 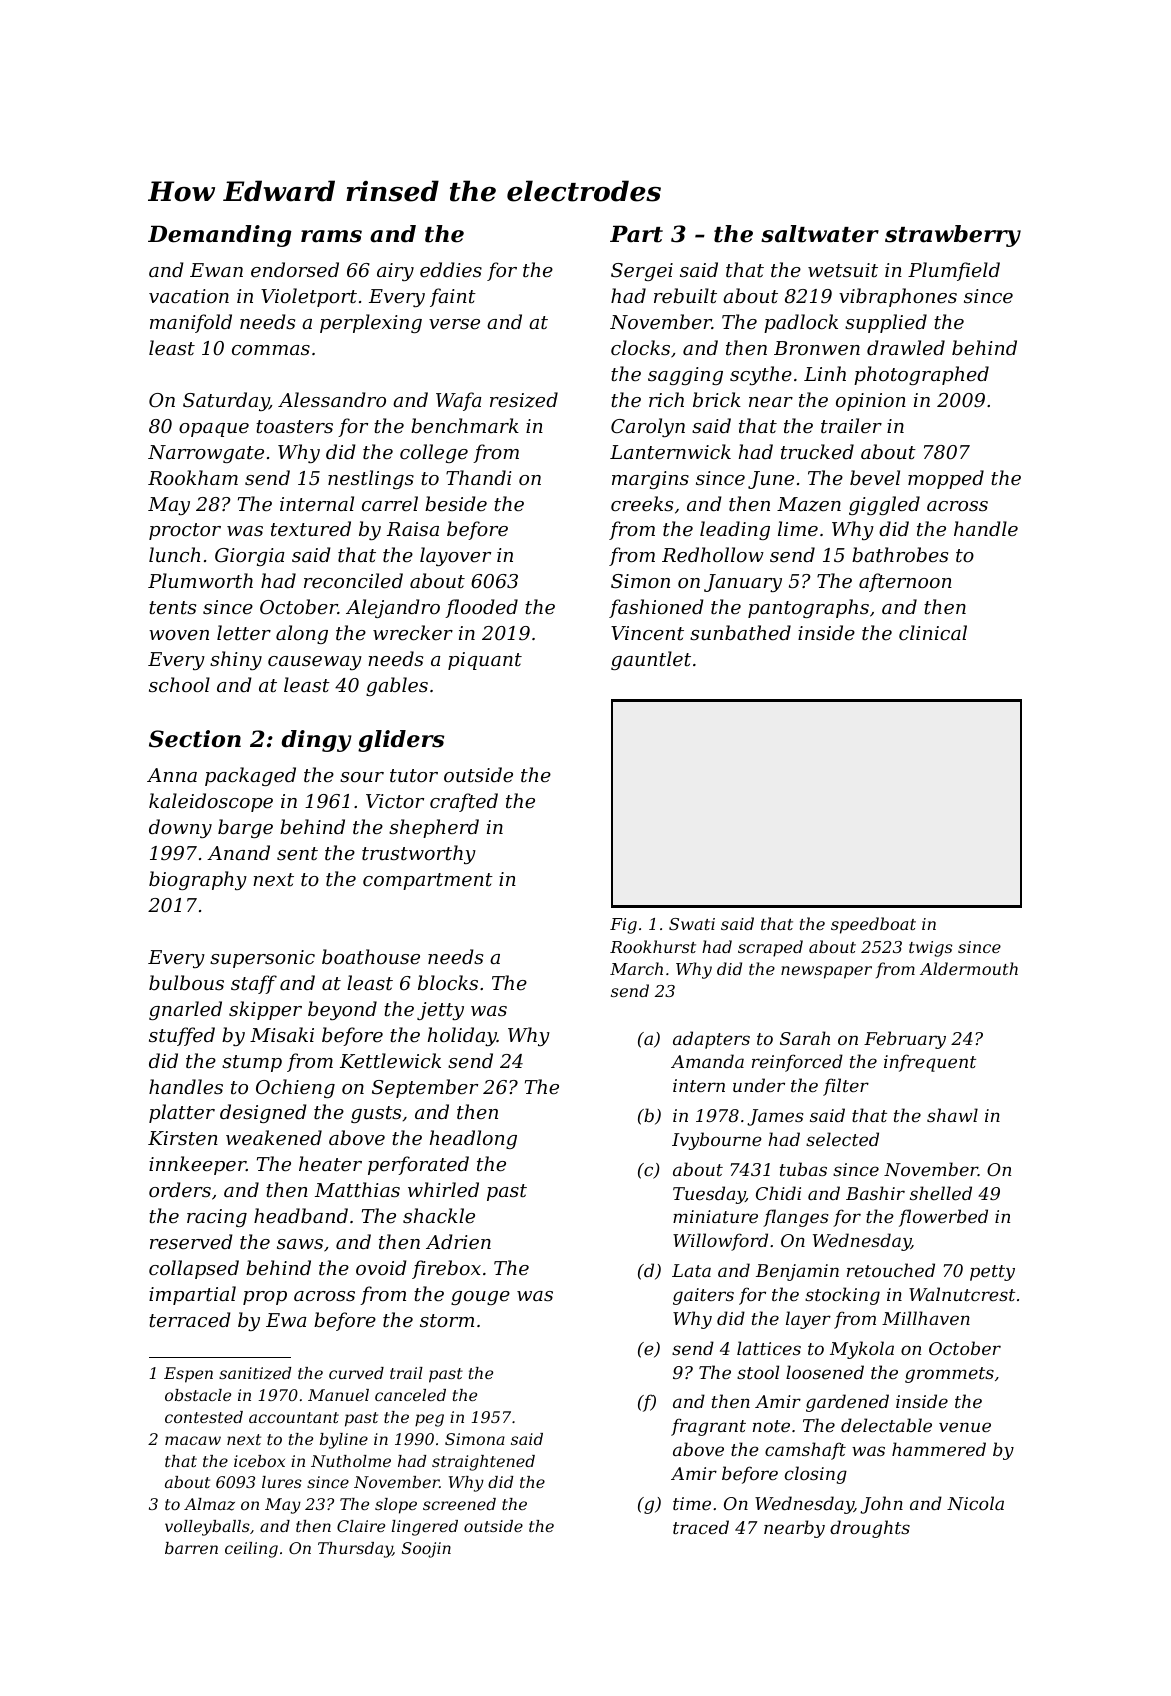 I want to click on bevel, so click(x=875, y=477).
